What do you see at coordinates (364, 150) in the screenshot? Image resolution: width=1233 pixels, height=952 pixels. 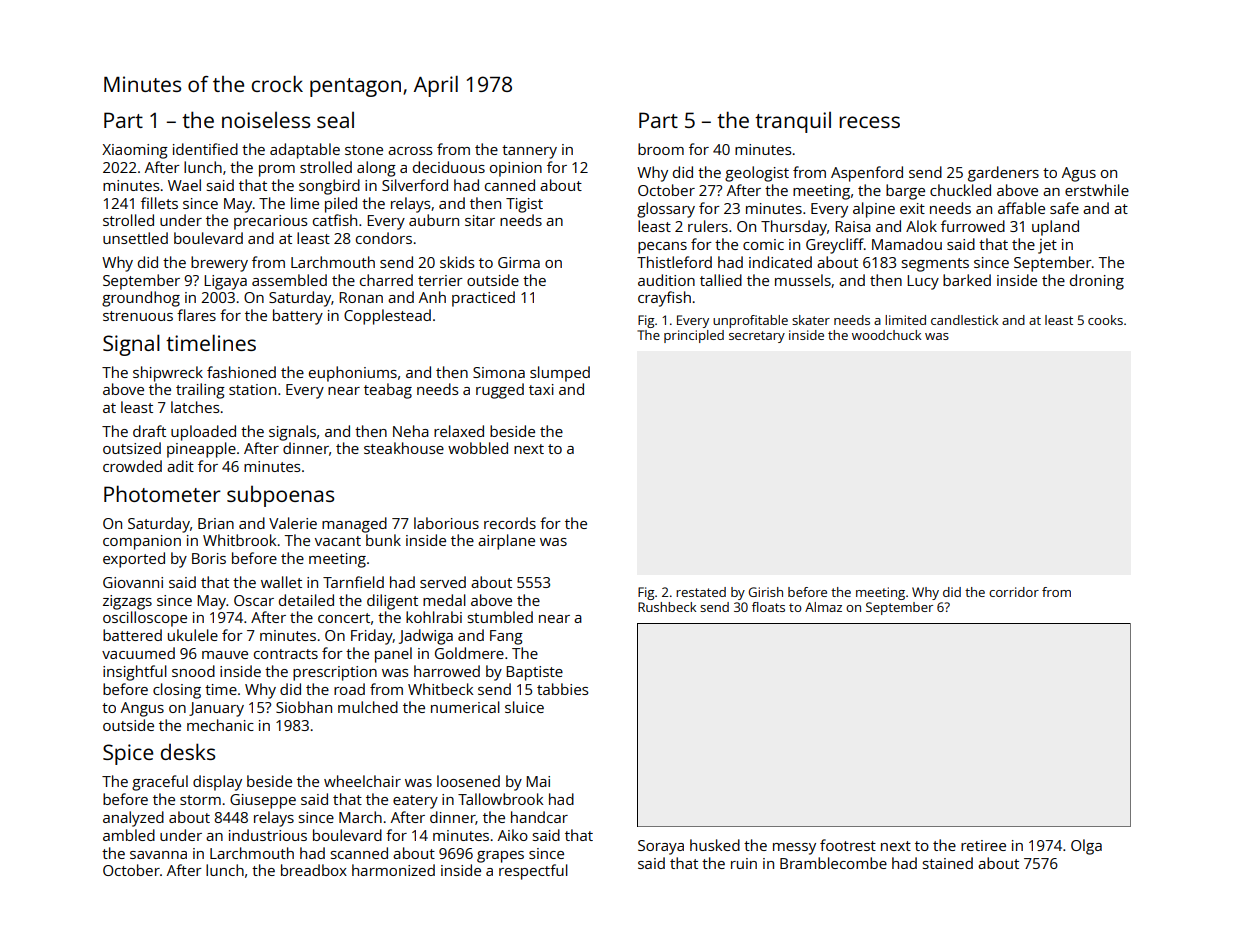 I see `stone` at bounding box center [364, 150].
